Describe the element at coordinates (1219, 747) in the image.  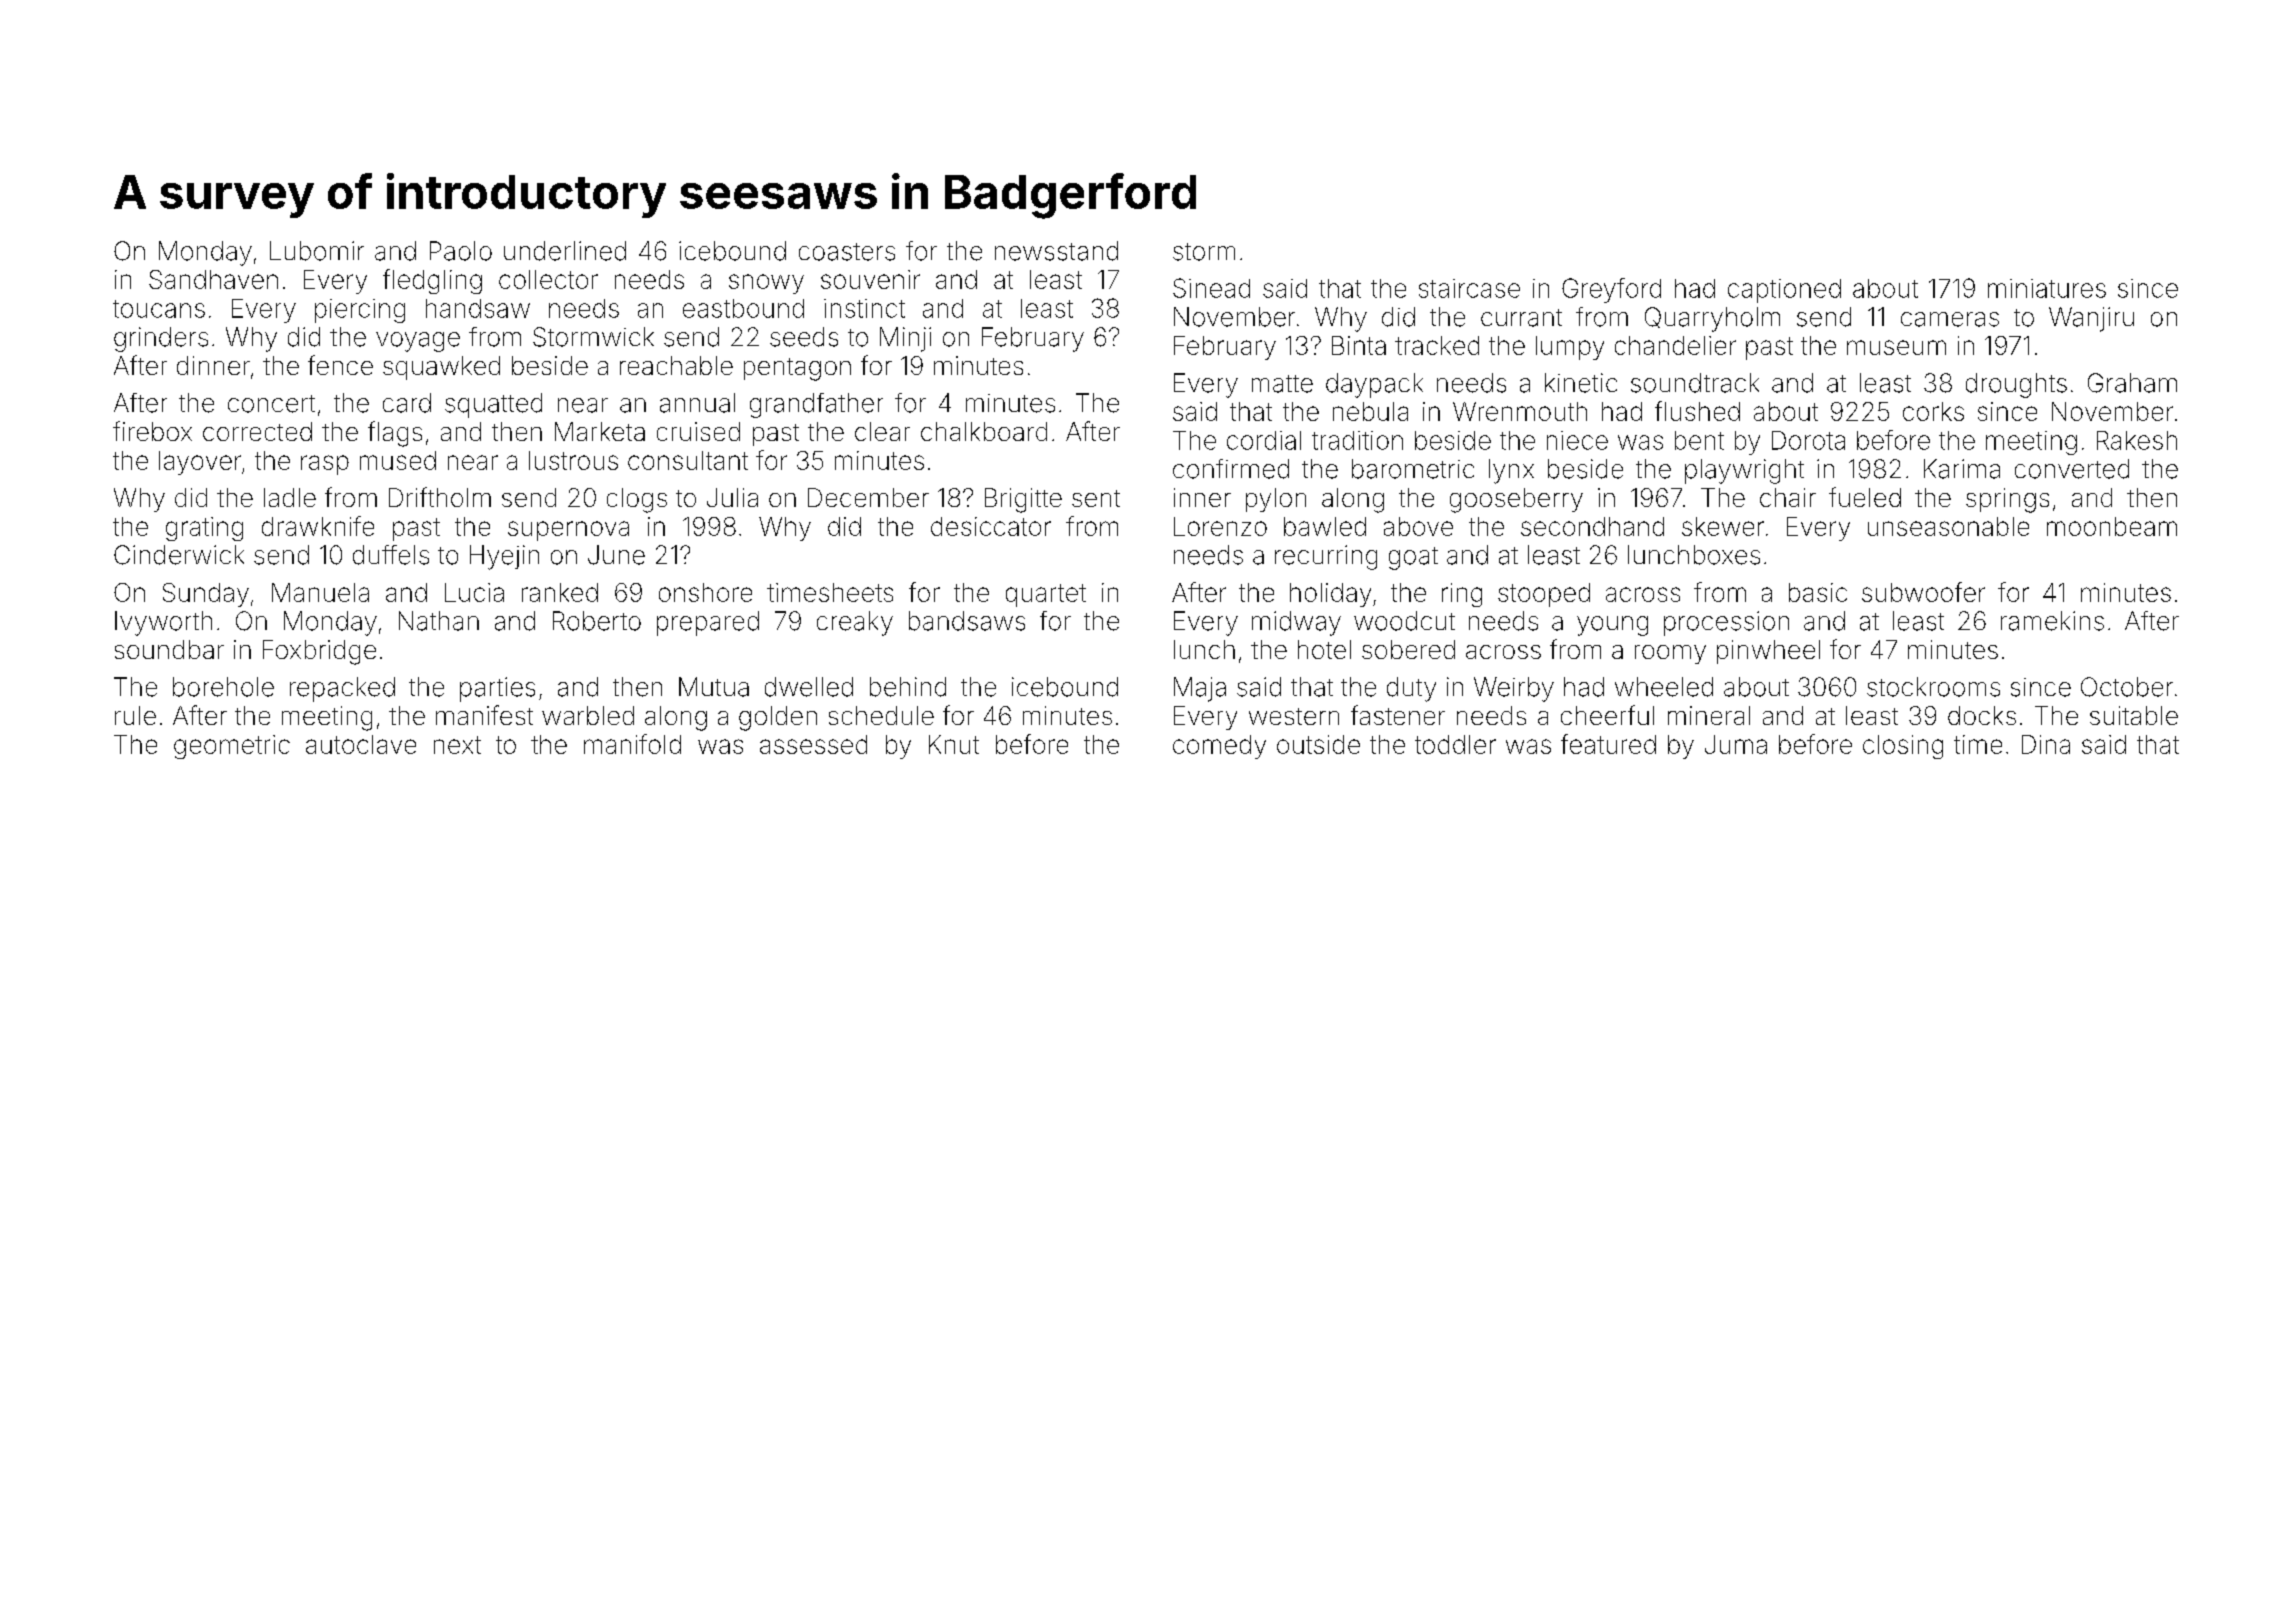
I see `comedy` at that location.
